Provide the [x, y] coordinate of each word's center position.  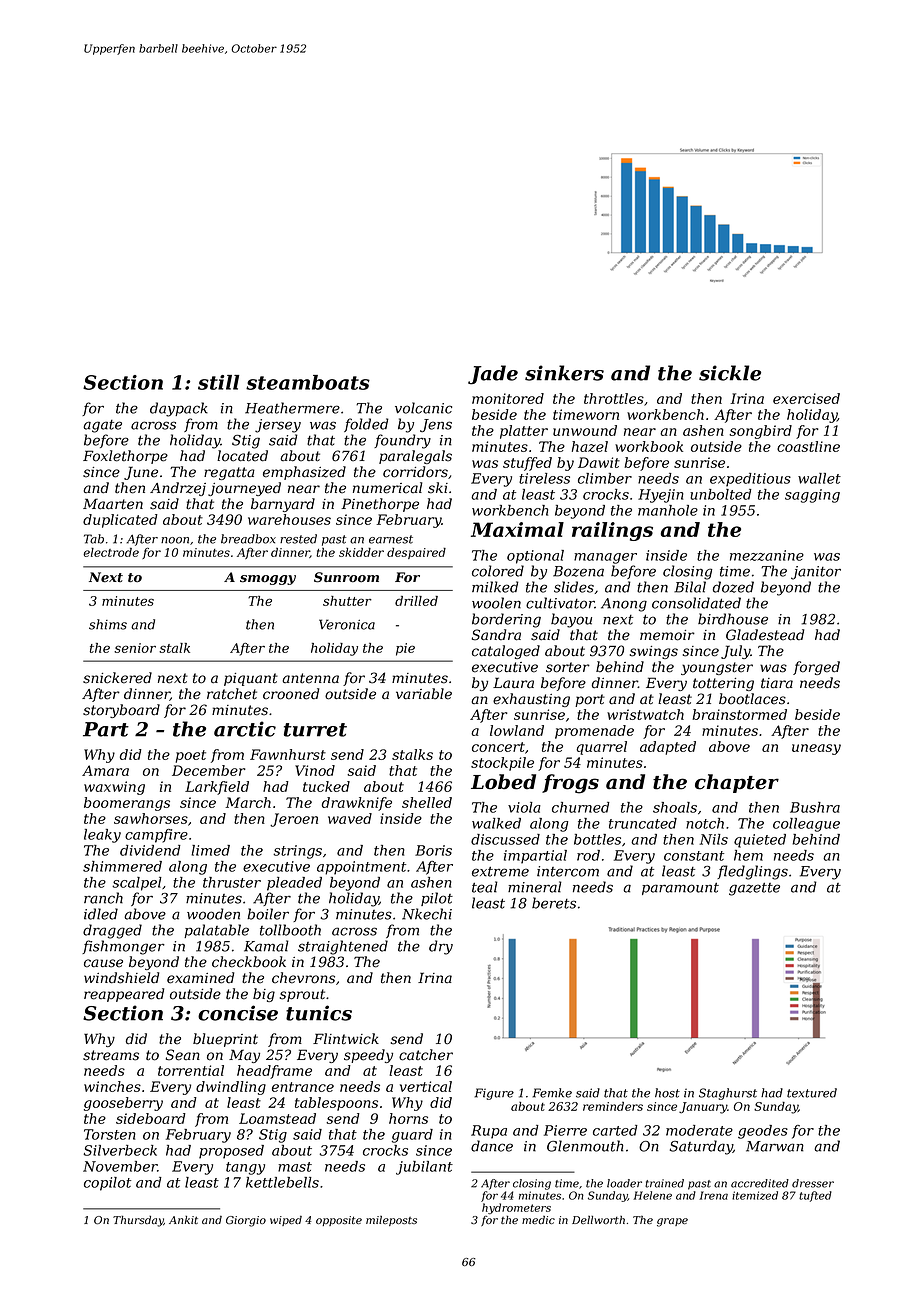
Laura [513, 683]
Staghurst [728, 1094]
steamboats [308, 382]
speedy [368, 1056]
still [218, 382]
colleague [806, 825]
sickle [730, 373]
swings [654, 652]
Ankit [183, 1220]
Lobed [503, 782]
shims [108, 624]
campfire [156, 836]
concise [238, 1013]
